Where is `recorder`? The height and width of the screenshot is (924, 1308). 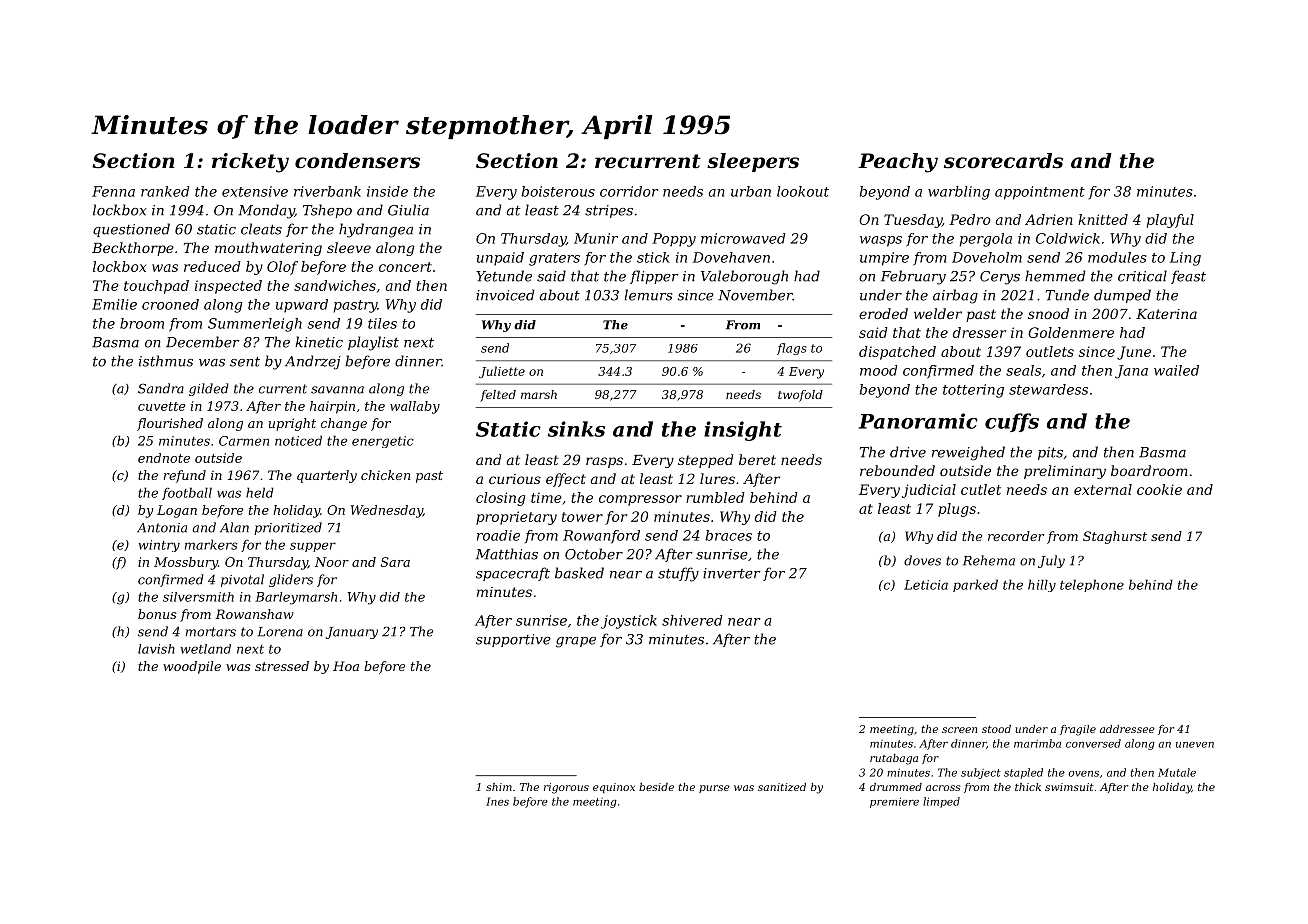
recorder is located at coordinates (1016, 536).
